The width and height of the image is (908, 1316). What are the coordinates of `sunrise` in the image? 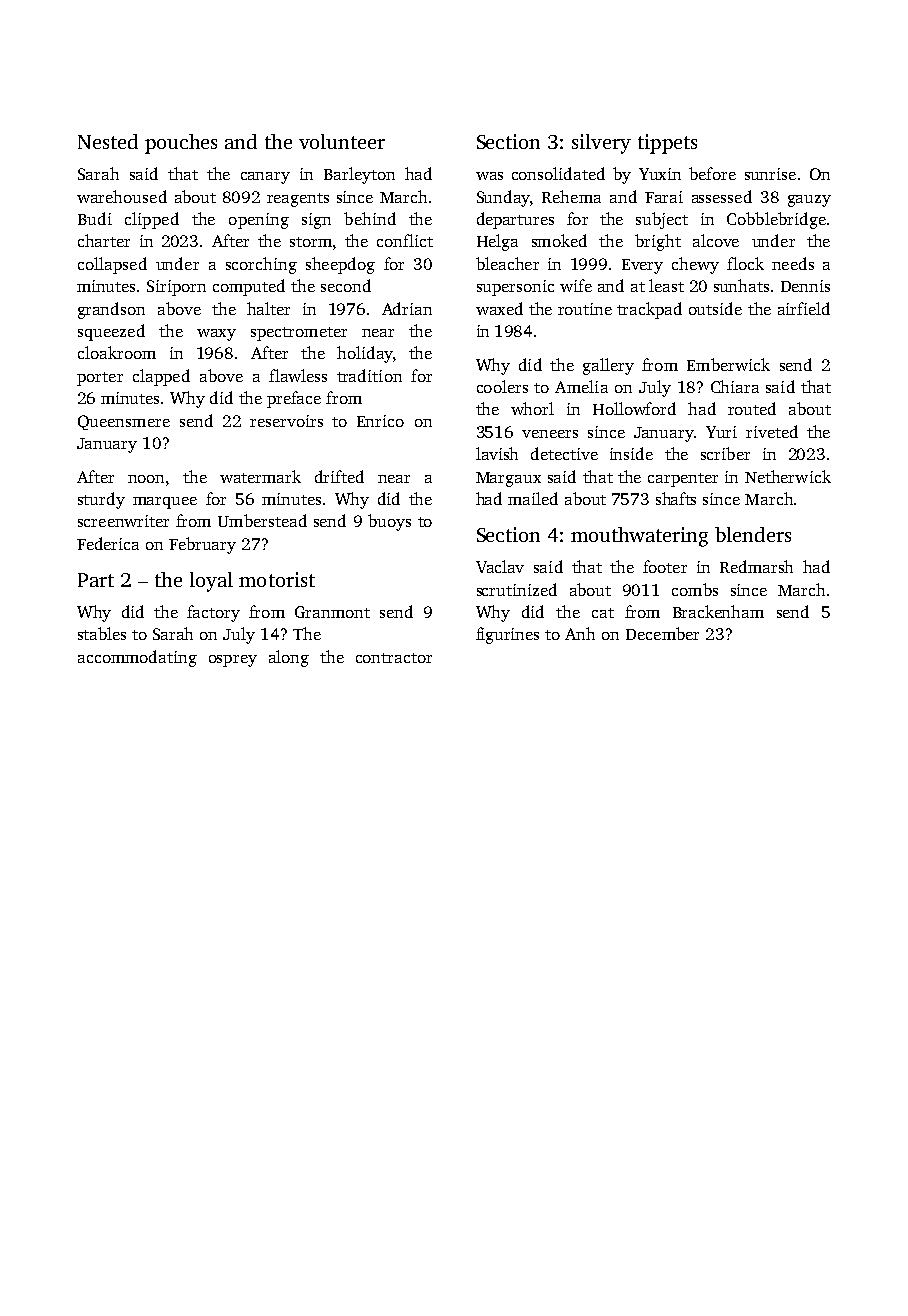 It's located at (770, 174).
